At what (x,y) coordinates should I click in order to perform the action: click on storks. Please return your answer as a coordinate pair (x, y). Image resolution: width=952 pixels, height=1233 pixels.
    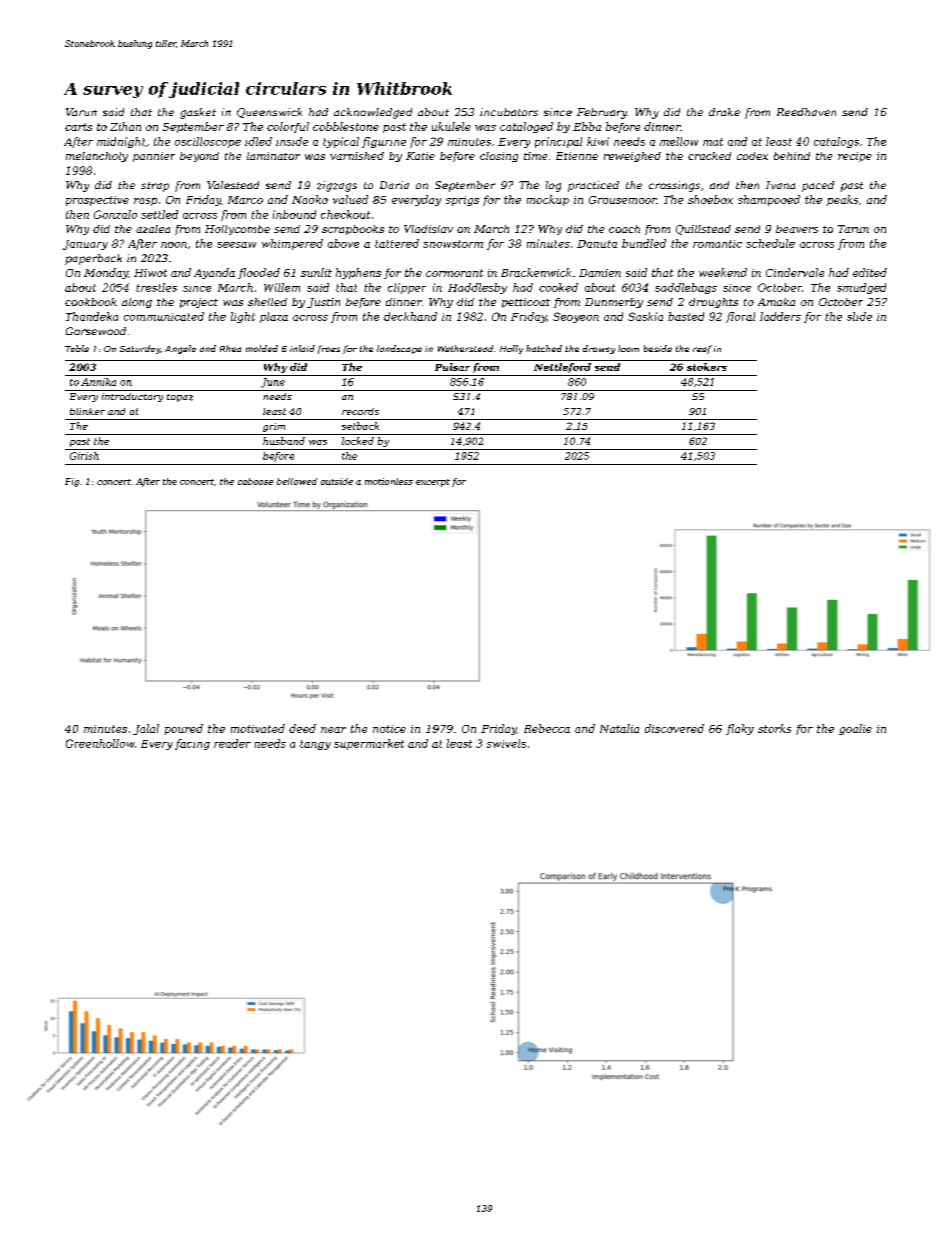
    Looking at the image, I should click on (774, 728).
